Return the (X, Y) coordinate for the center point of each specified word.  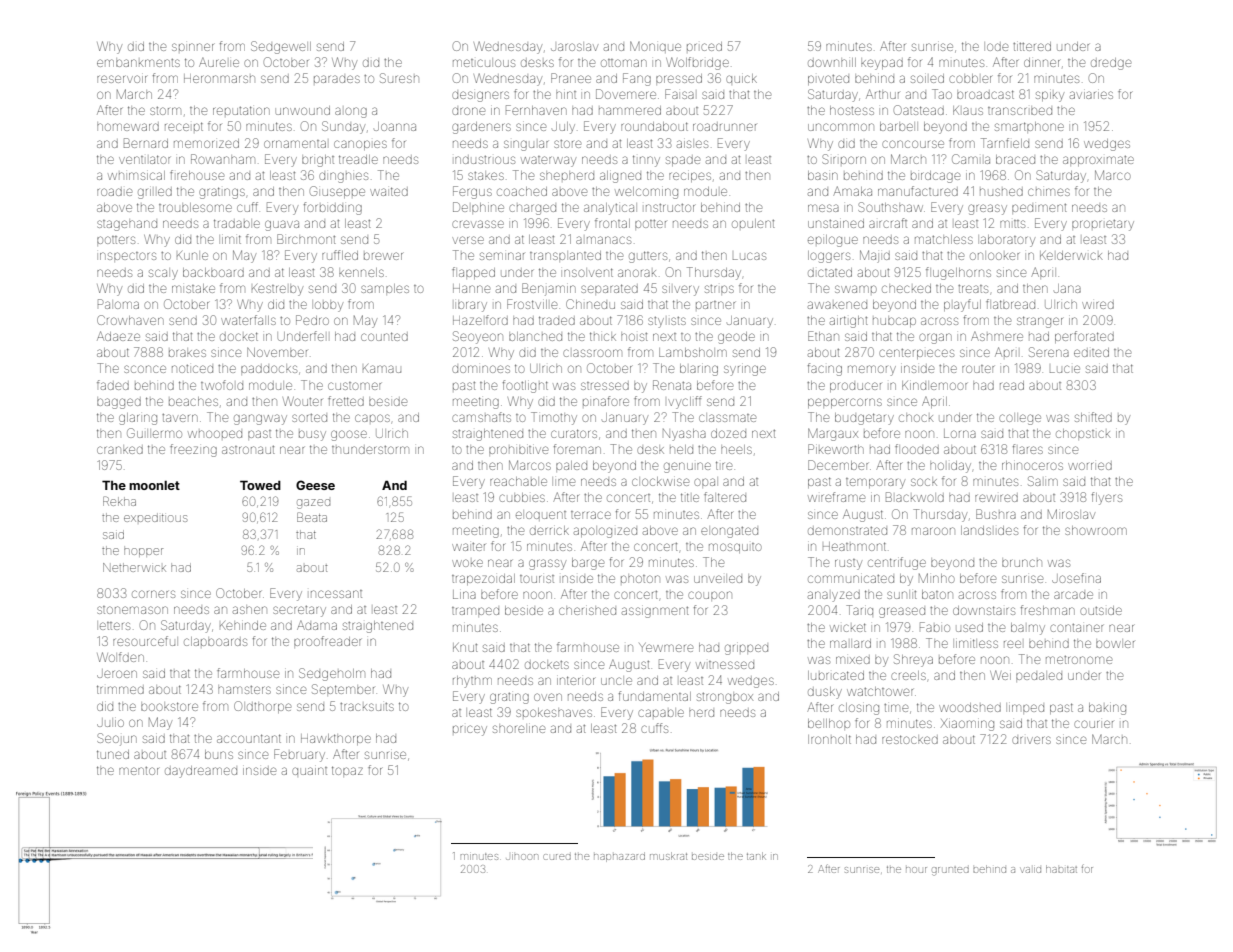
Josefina (1076, 578)
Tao (942, 94)
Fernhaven (536, 110)
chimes (1049, 192)
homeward (128, 127)
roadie (114, 192)
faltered (725, 497)
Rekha (119, 501)
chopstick (1083, 433)
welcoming (646, 193)
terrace (591, 515)
